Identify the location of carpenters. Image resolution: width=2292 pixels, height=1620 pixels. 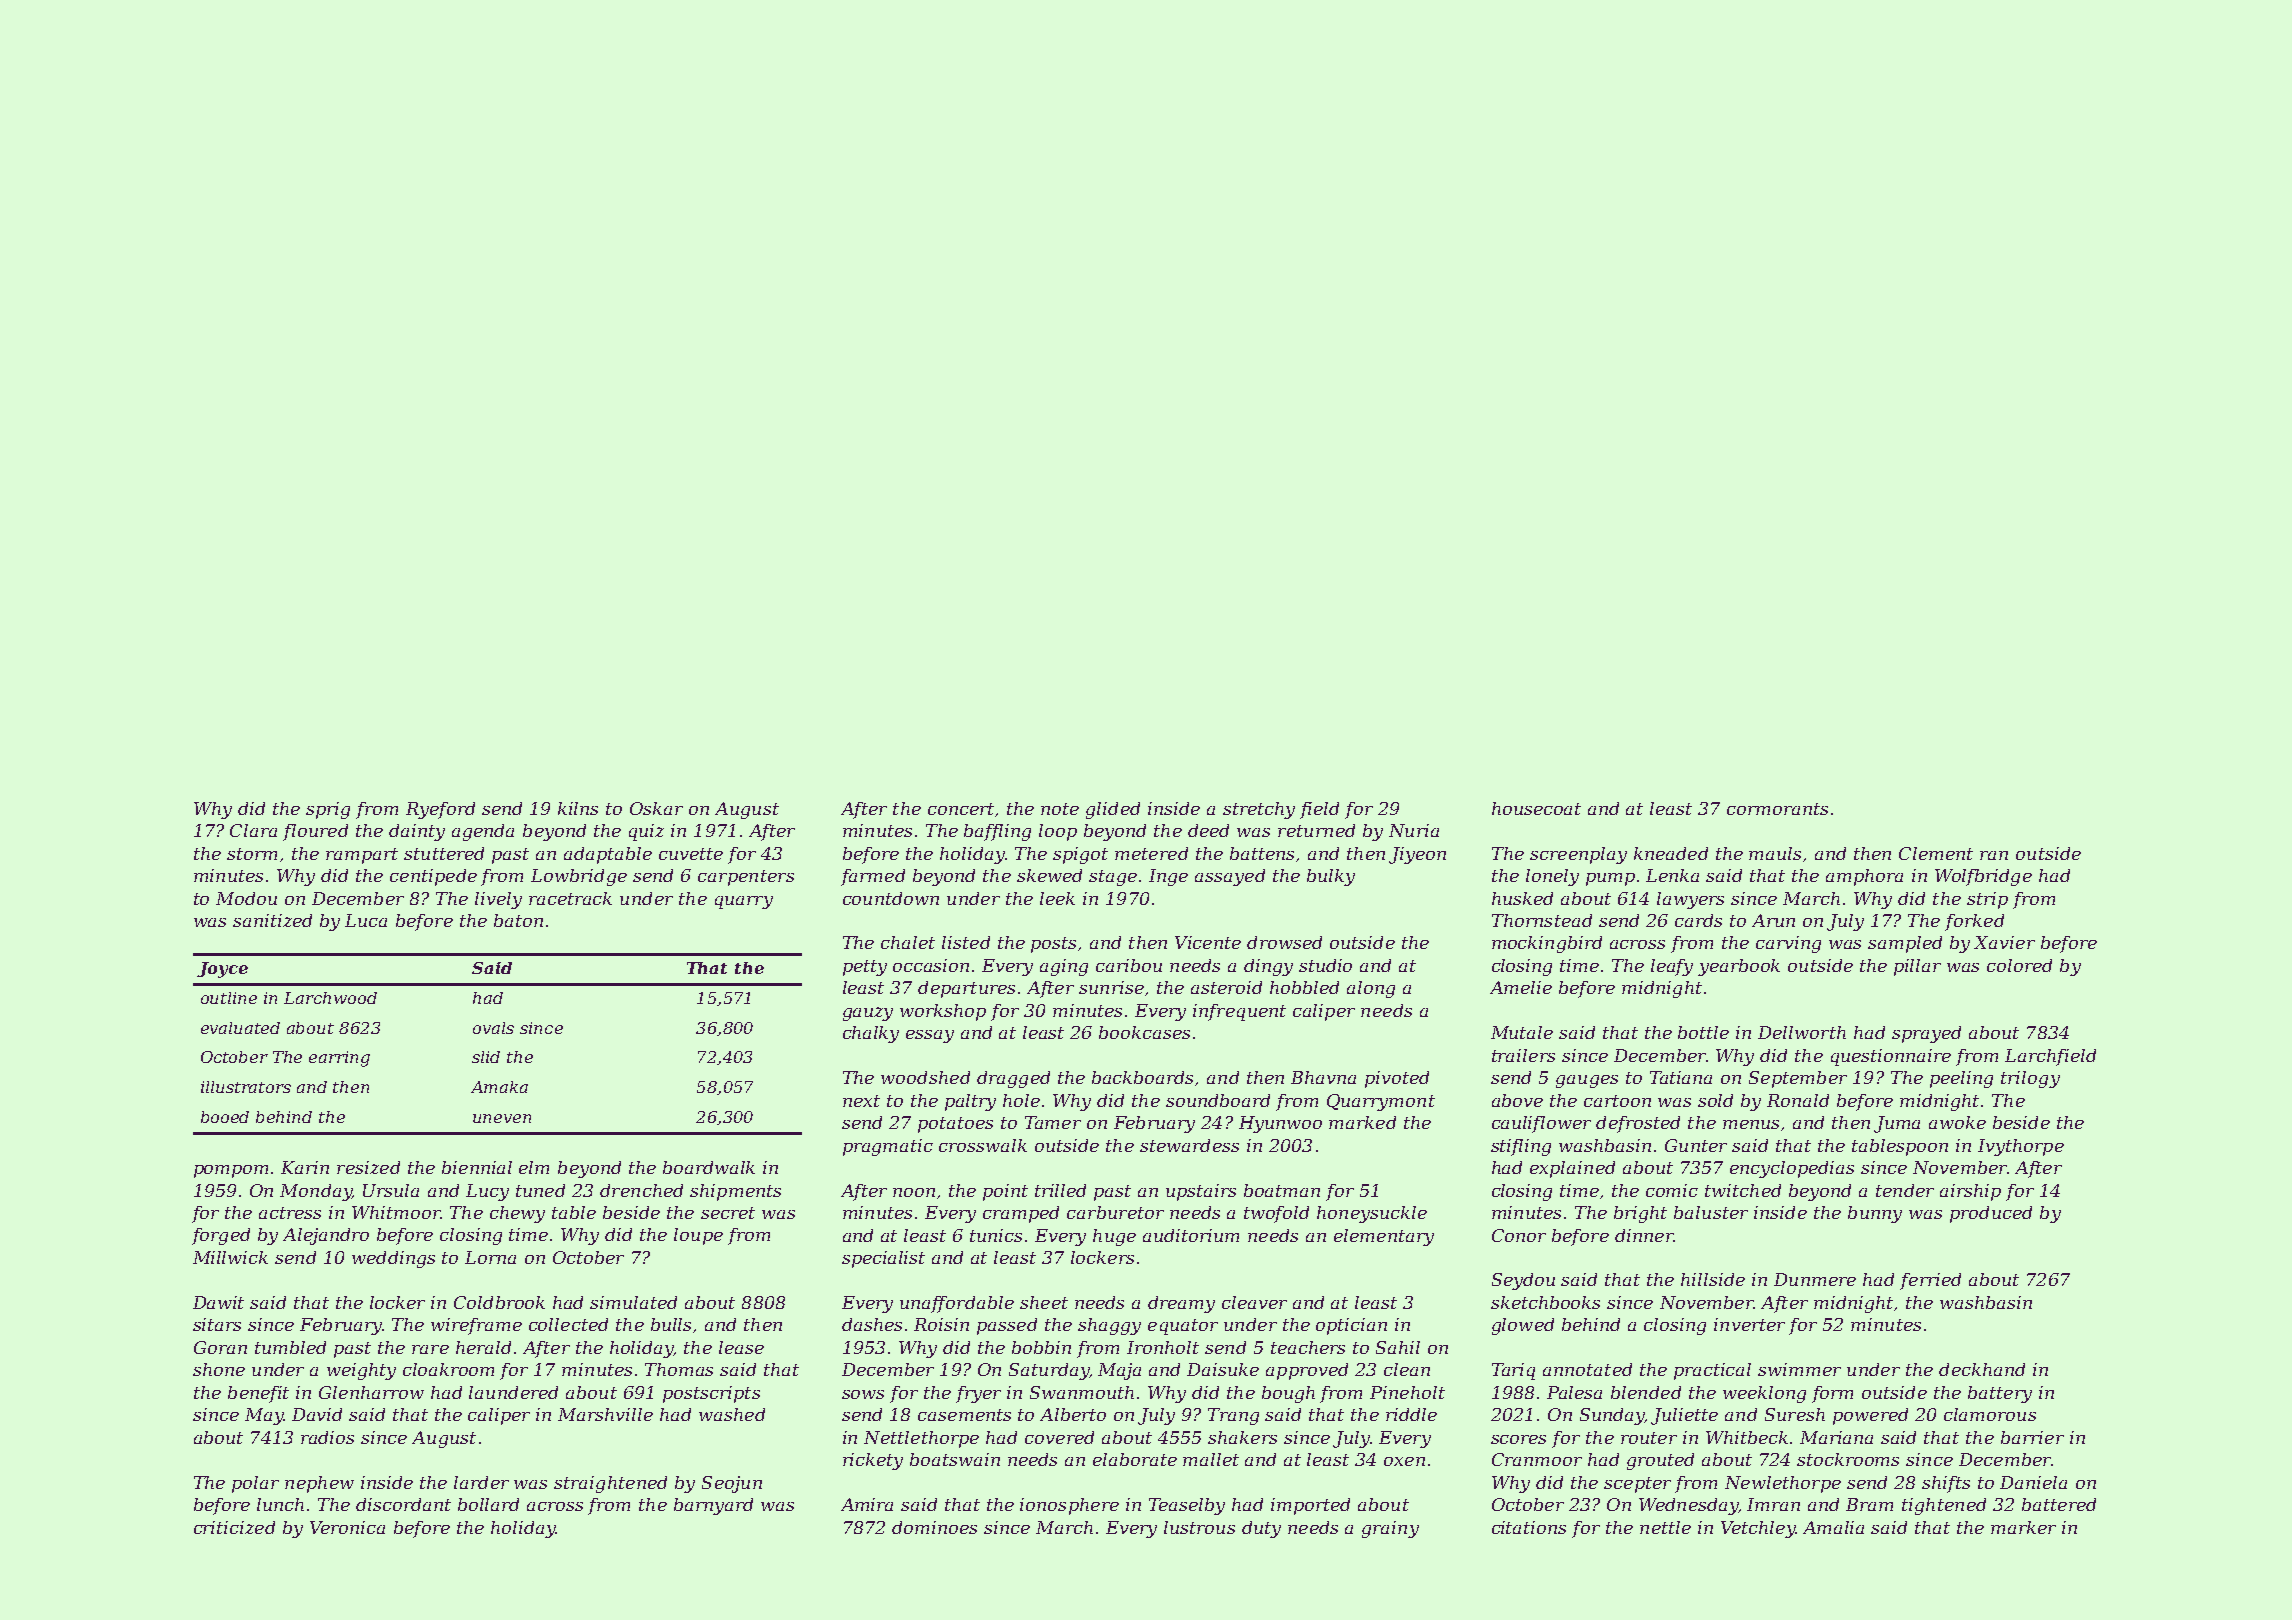
(746, 878).
